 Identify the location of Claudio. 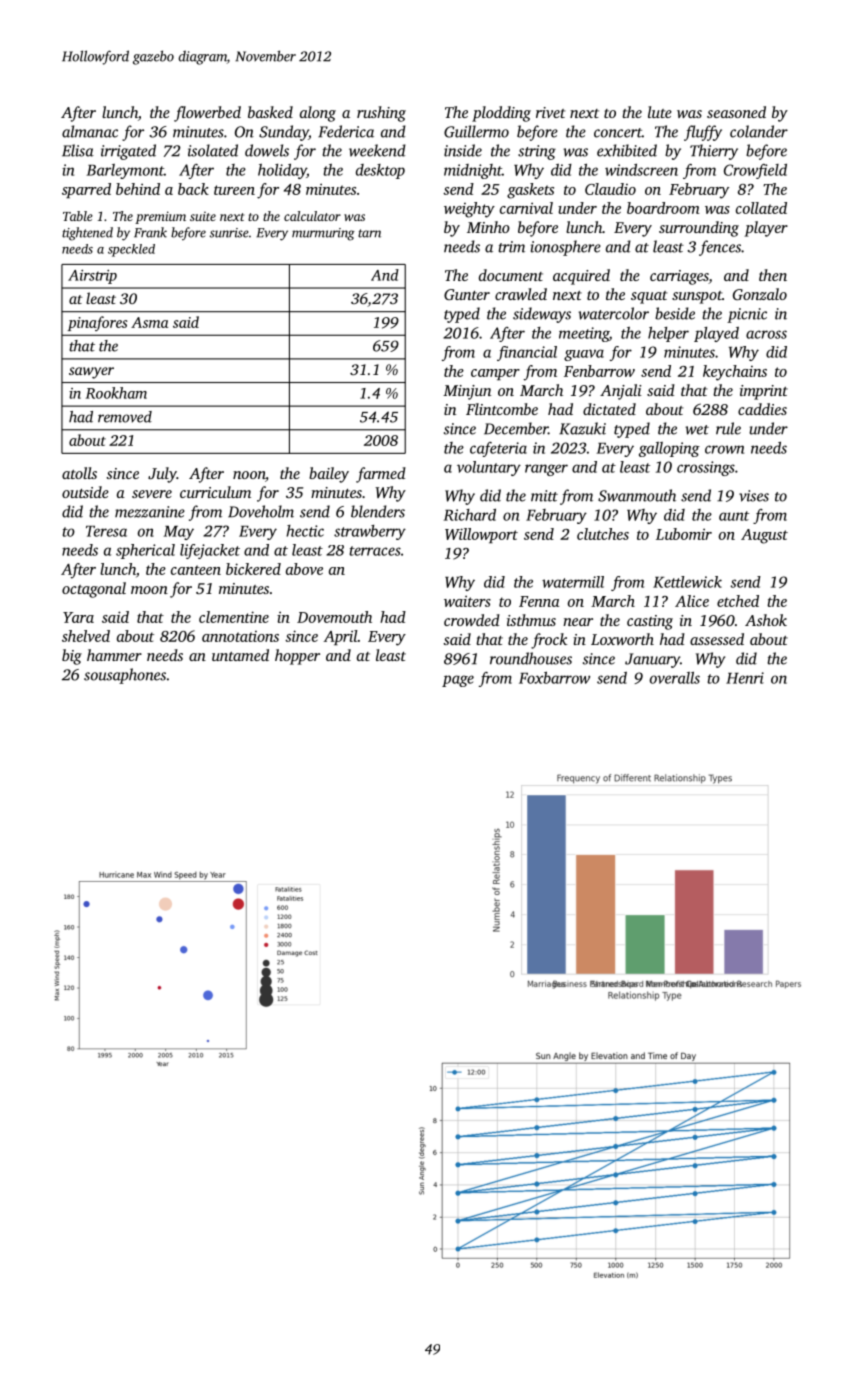
(610, 189).
